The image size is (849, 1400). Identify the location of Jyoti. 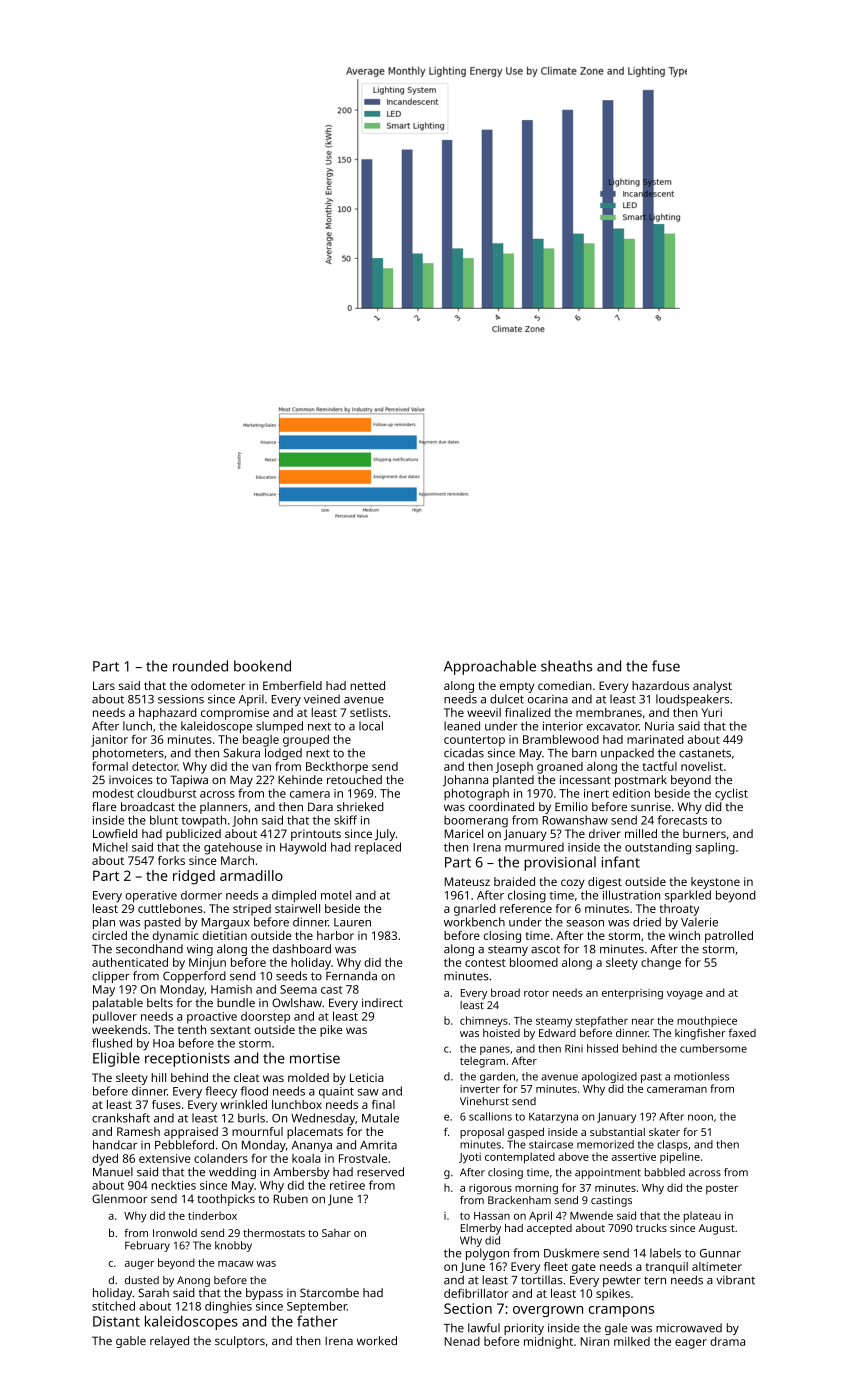
(470, 1158).
